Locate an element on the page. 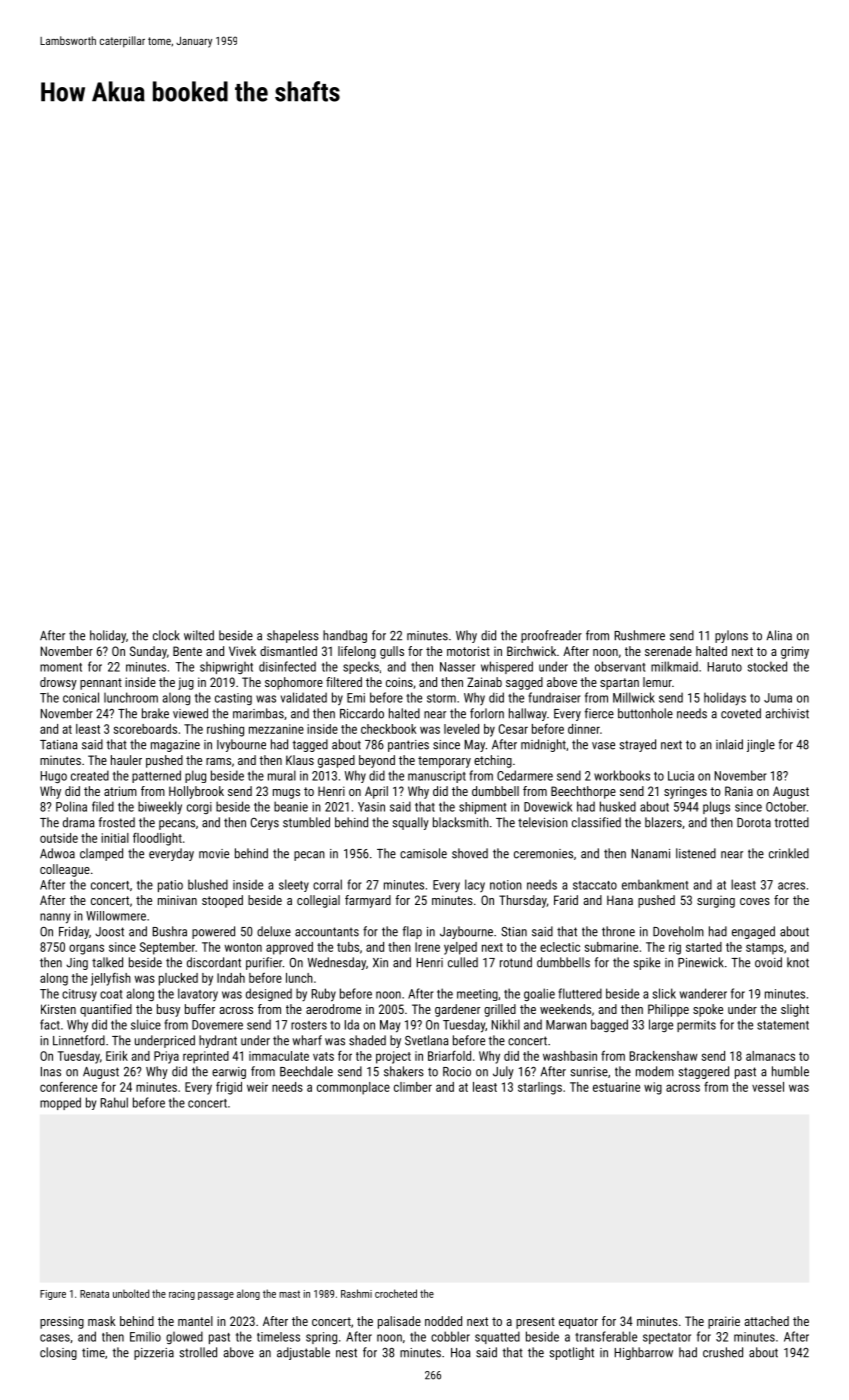  slick is located at coordinates (664, 993).
